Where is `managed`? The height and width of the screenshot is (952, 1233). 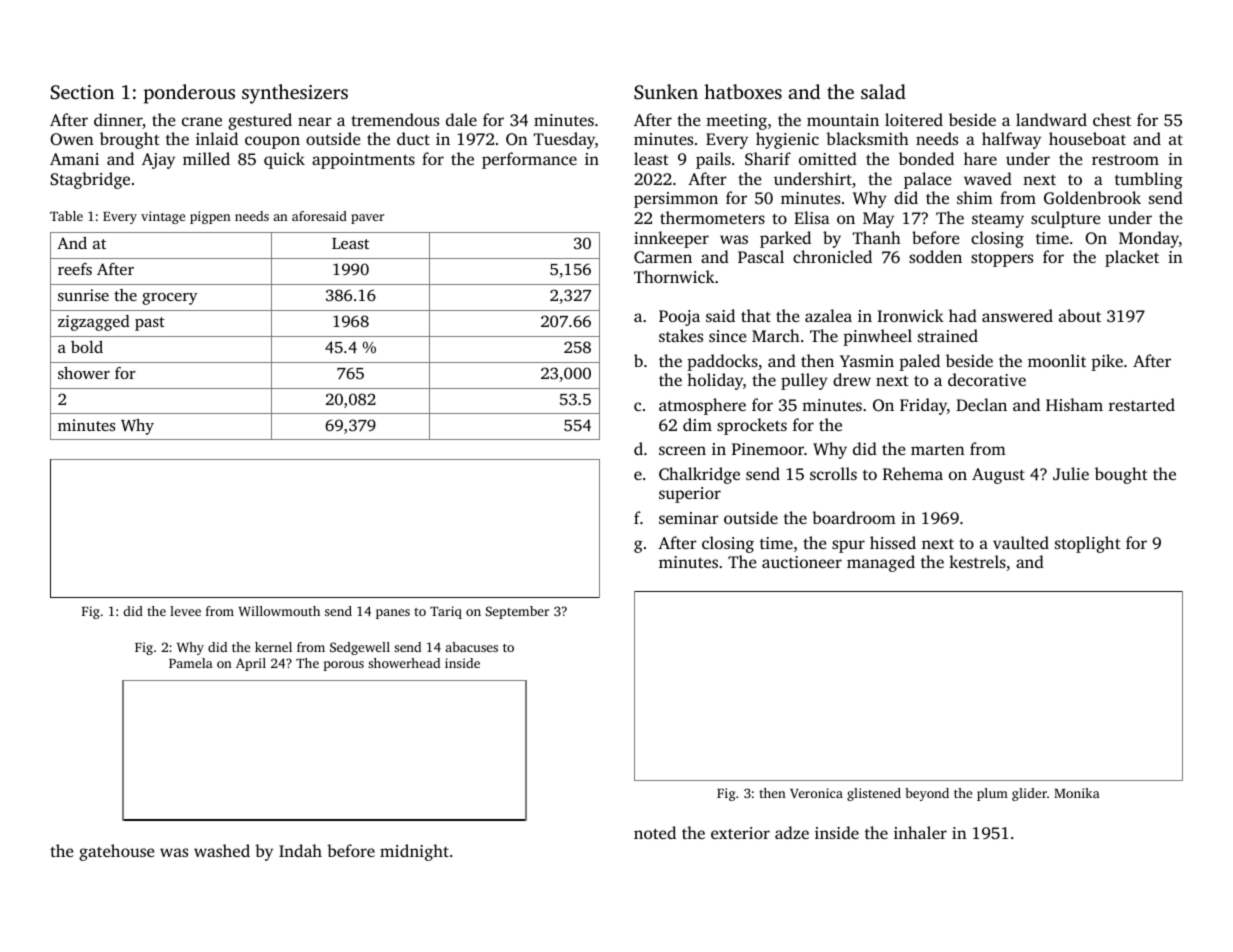
managed is located at coordinates (881, 563).
